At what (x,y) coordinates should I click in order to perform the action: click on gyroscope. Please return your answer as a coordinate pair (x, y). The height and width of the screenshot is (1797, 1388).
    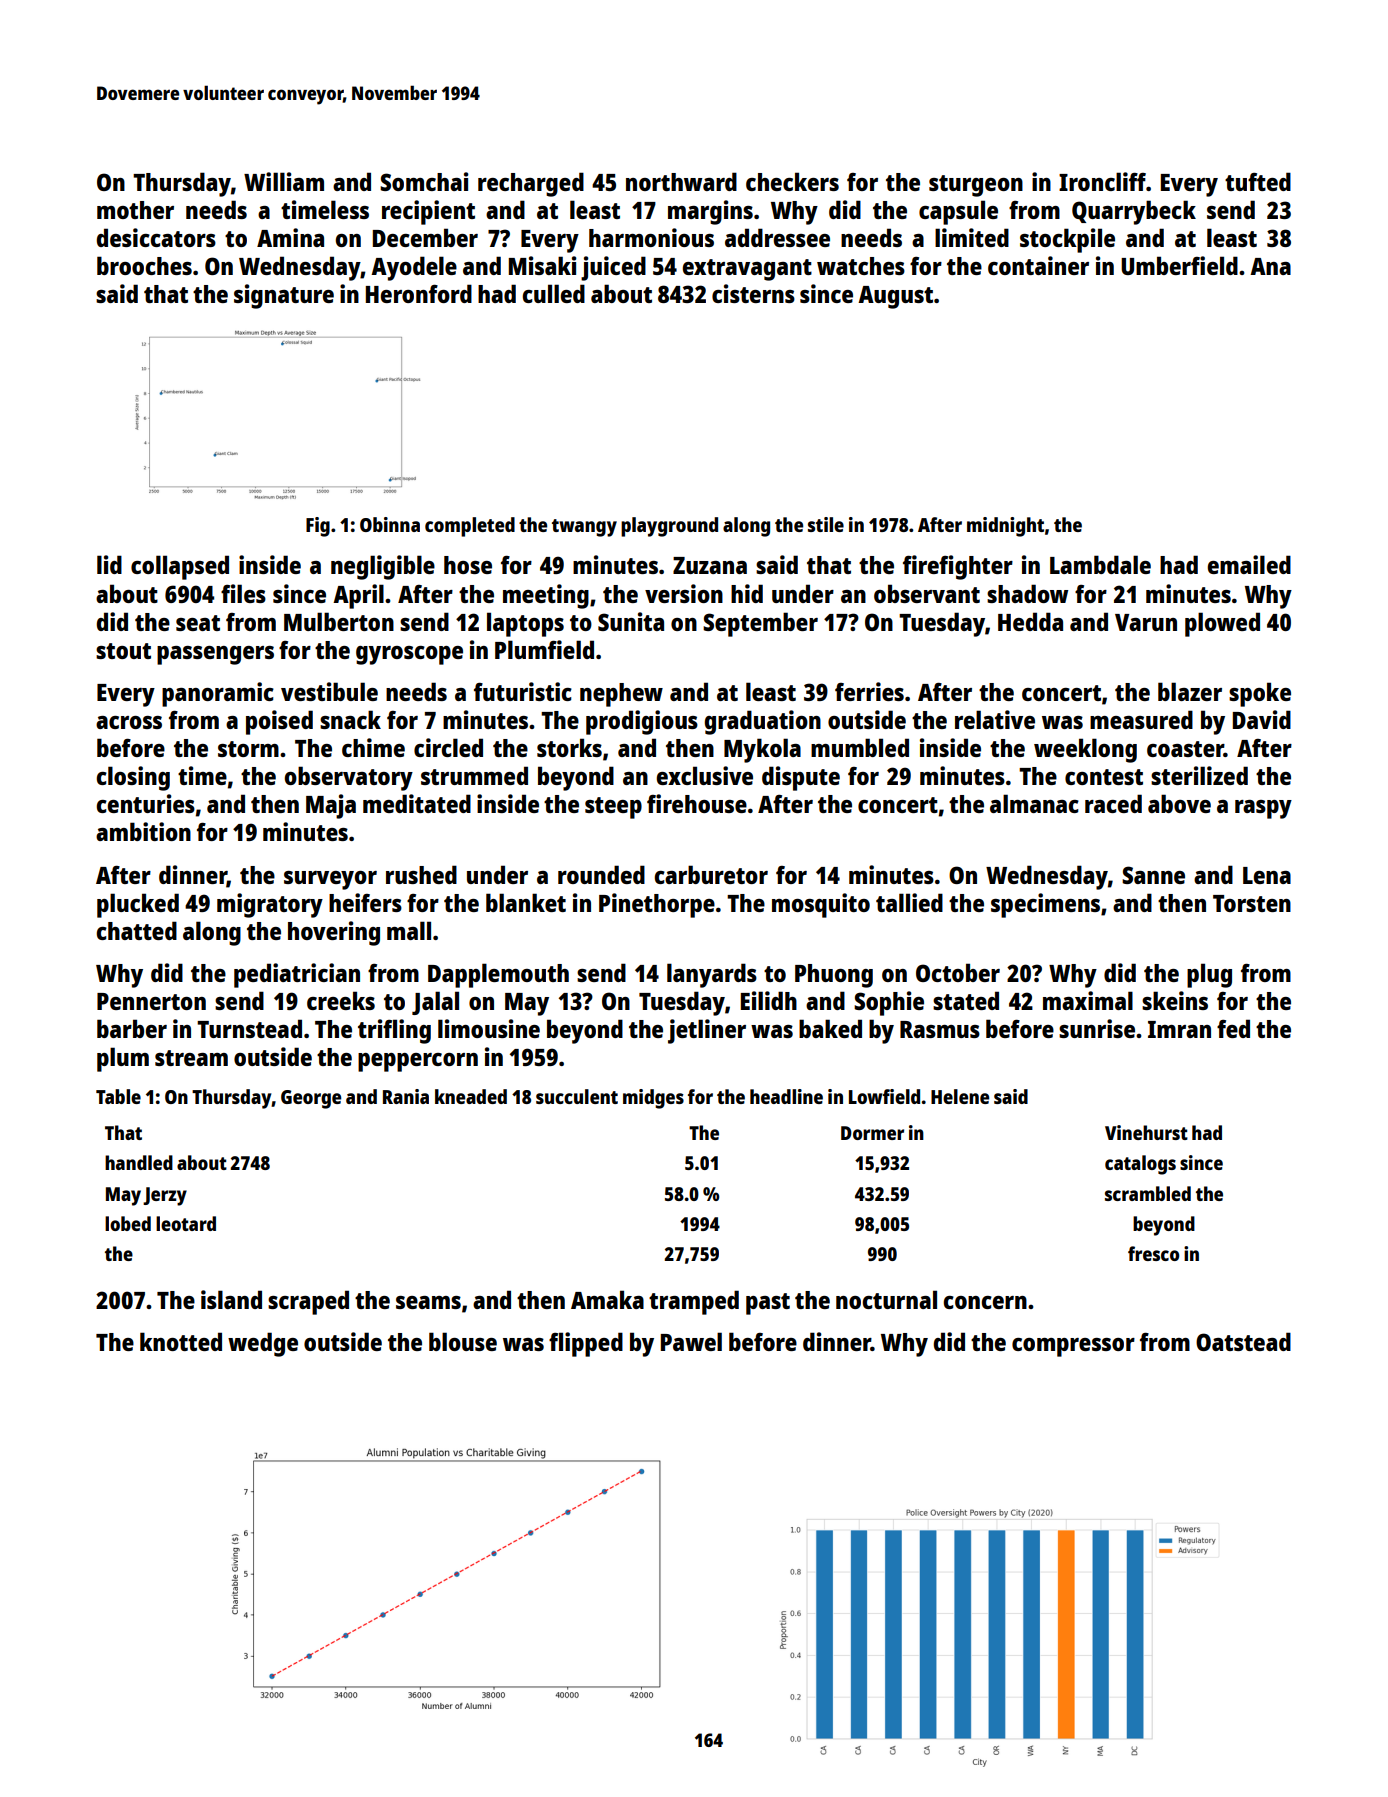
    Looking at the image, I should click on (409, 655).
